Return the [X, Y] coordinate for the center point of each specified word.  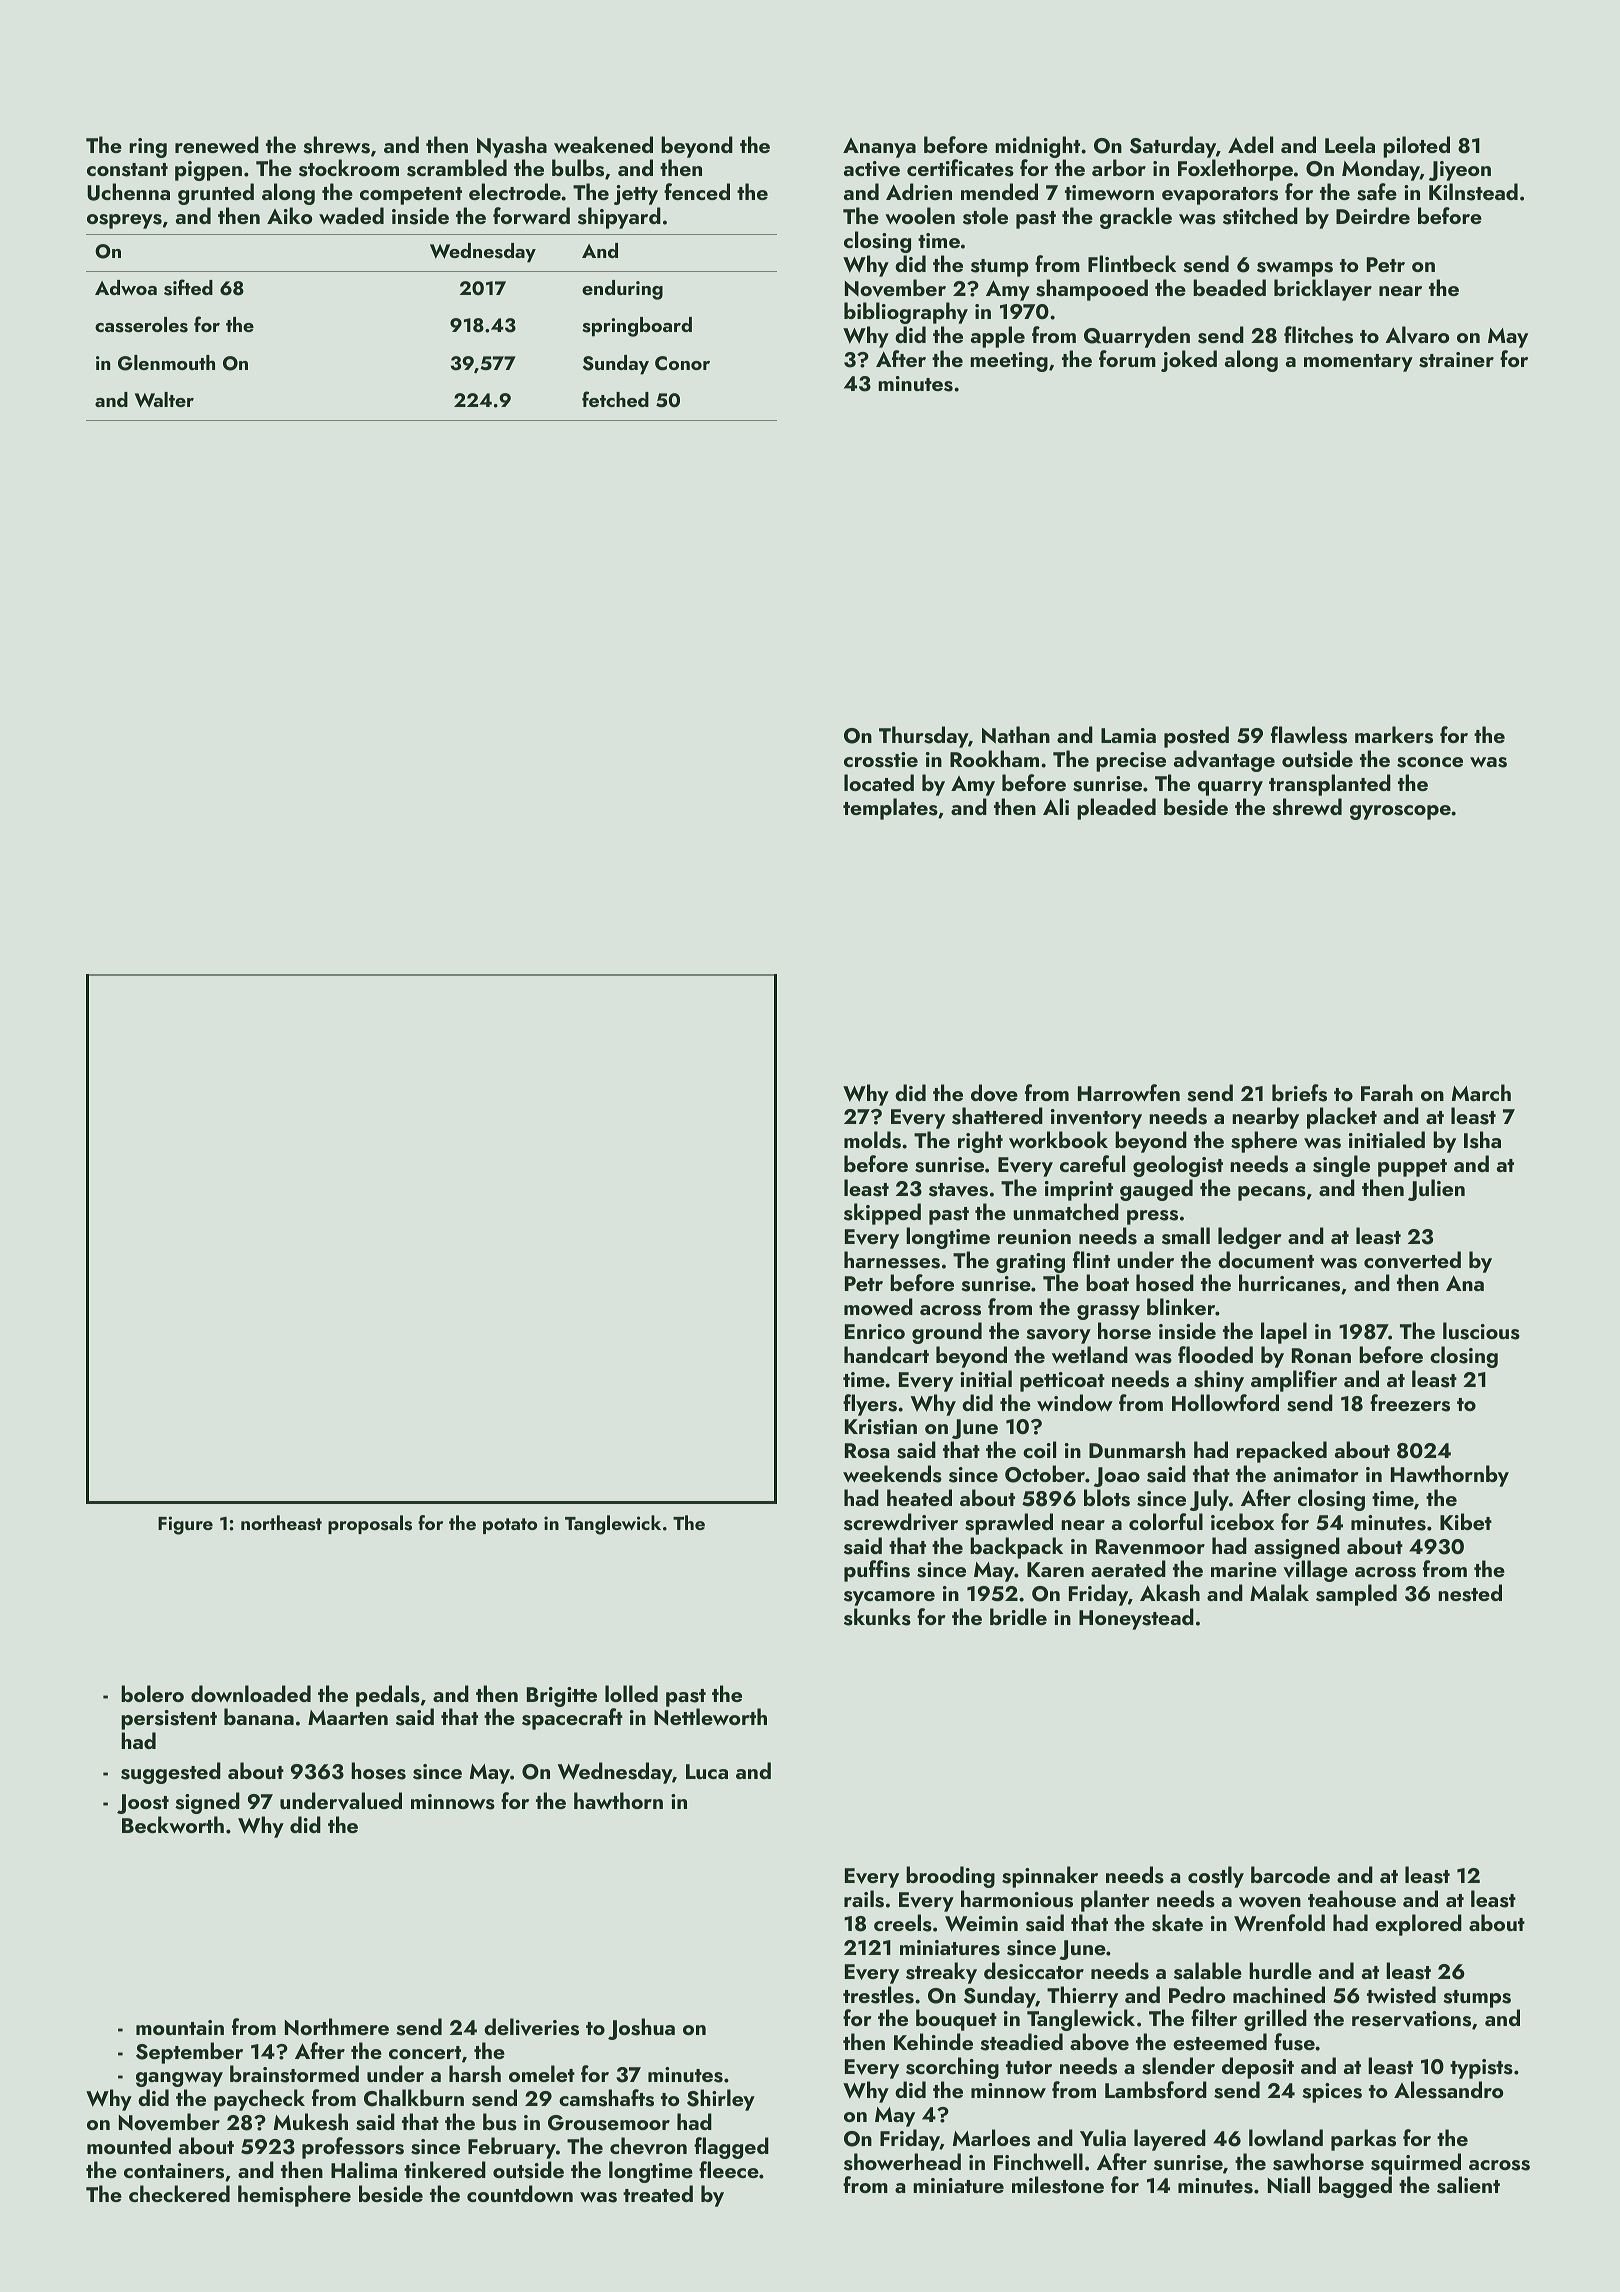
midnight [1037, 147]
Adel [1250, 144]
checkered [179, 2193]
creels [903, 1923]
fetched [615, 399]
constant [127, 170]
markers [1394, 735]
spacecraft [572, 1719]
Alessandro [1448, 2090]
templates [890, 809]
